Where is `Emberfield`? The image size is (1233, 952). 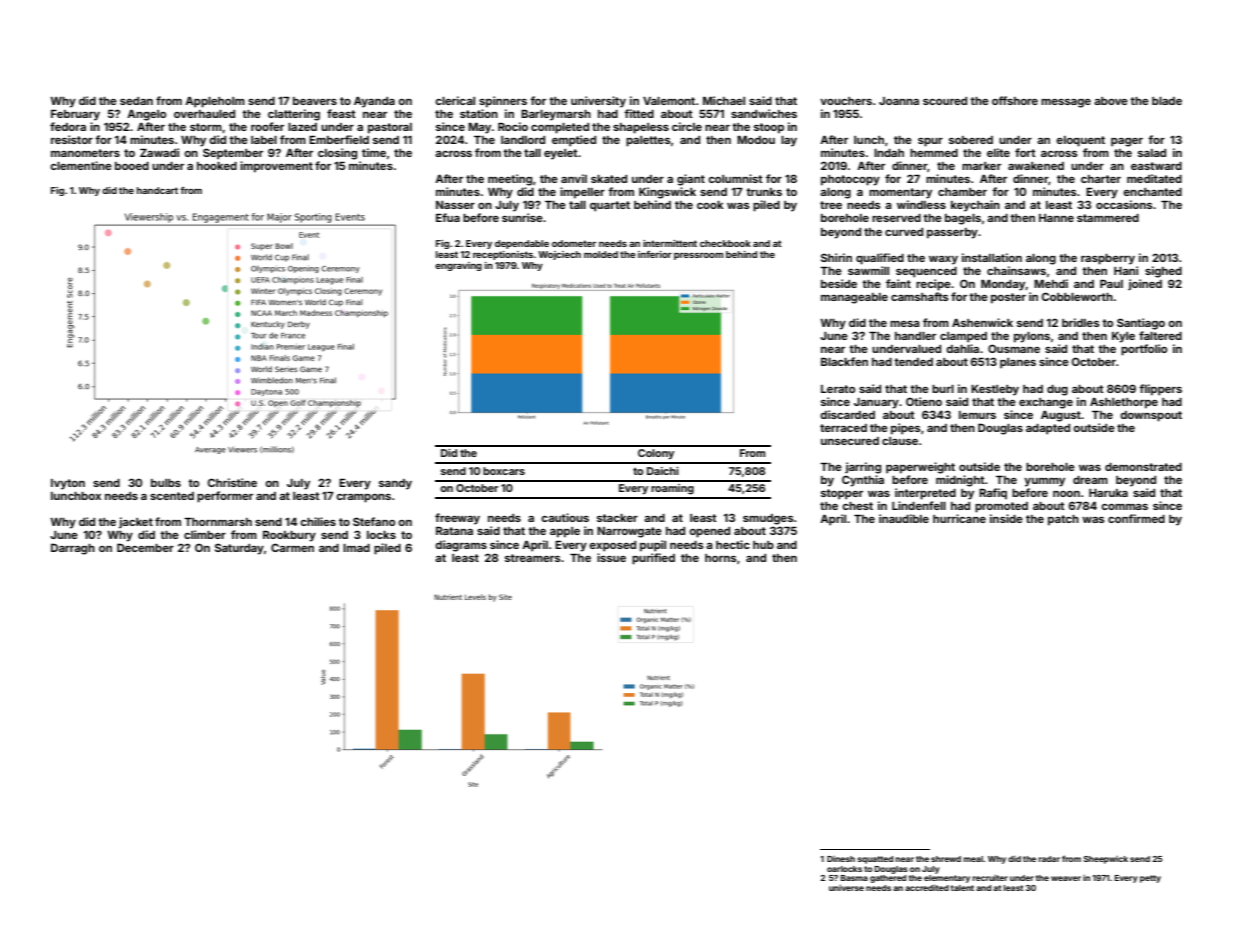 Emberfield is located at coordinates (339, 139).
